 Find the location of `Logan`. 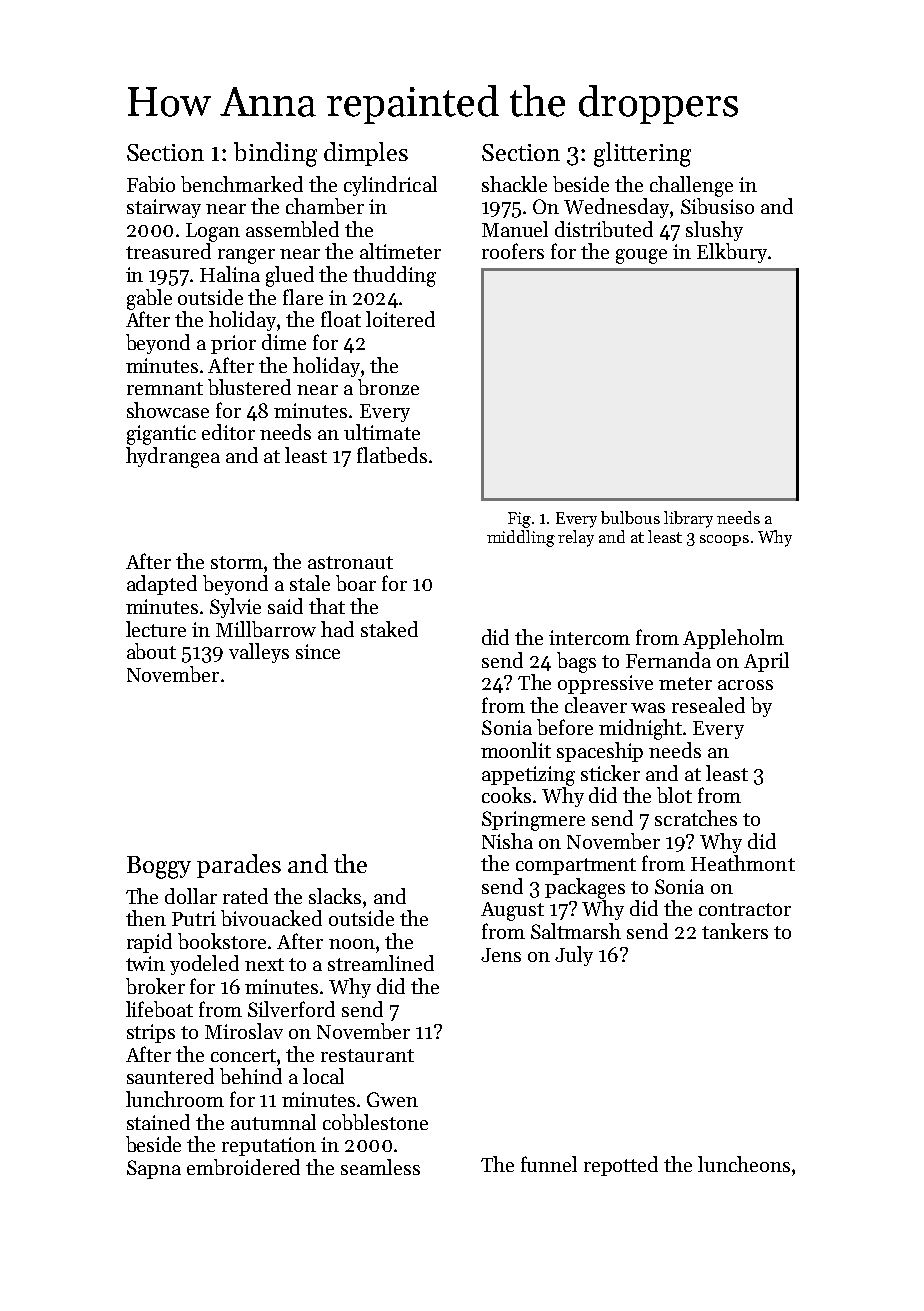

Logan is located at coordinates (213, 232).
